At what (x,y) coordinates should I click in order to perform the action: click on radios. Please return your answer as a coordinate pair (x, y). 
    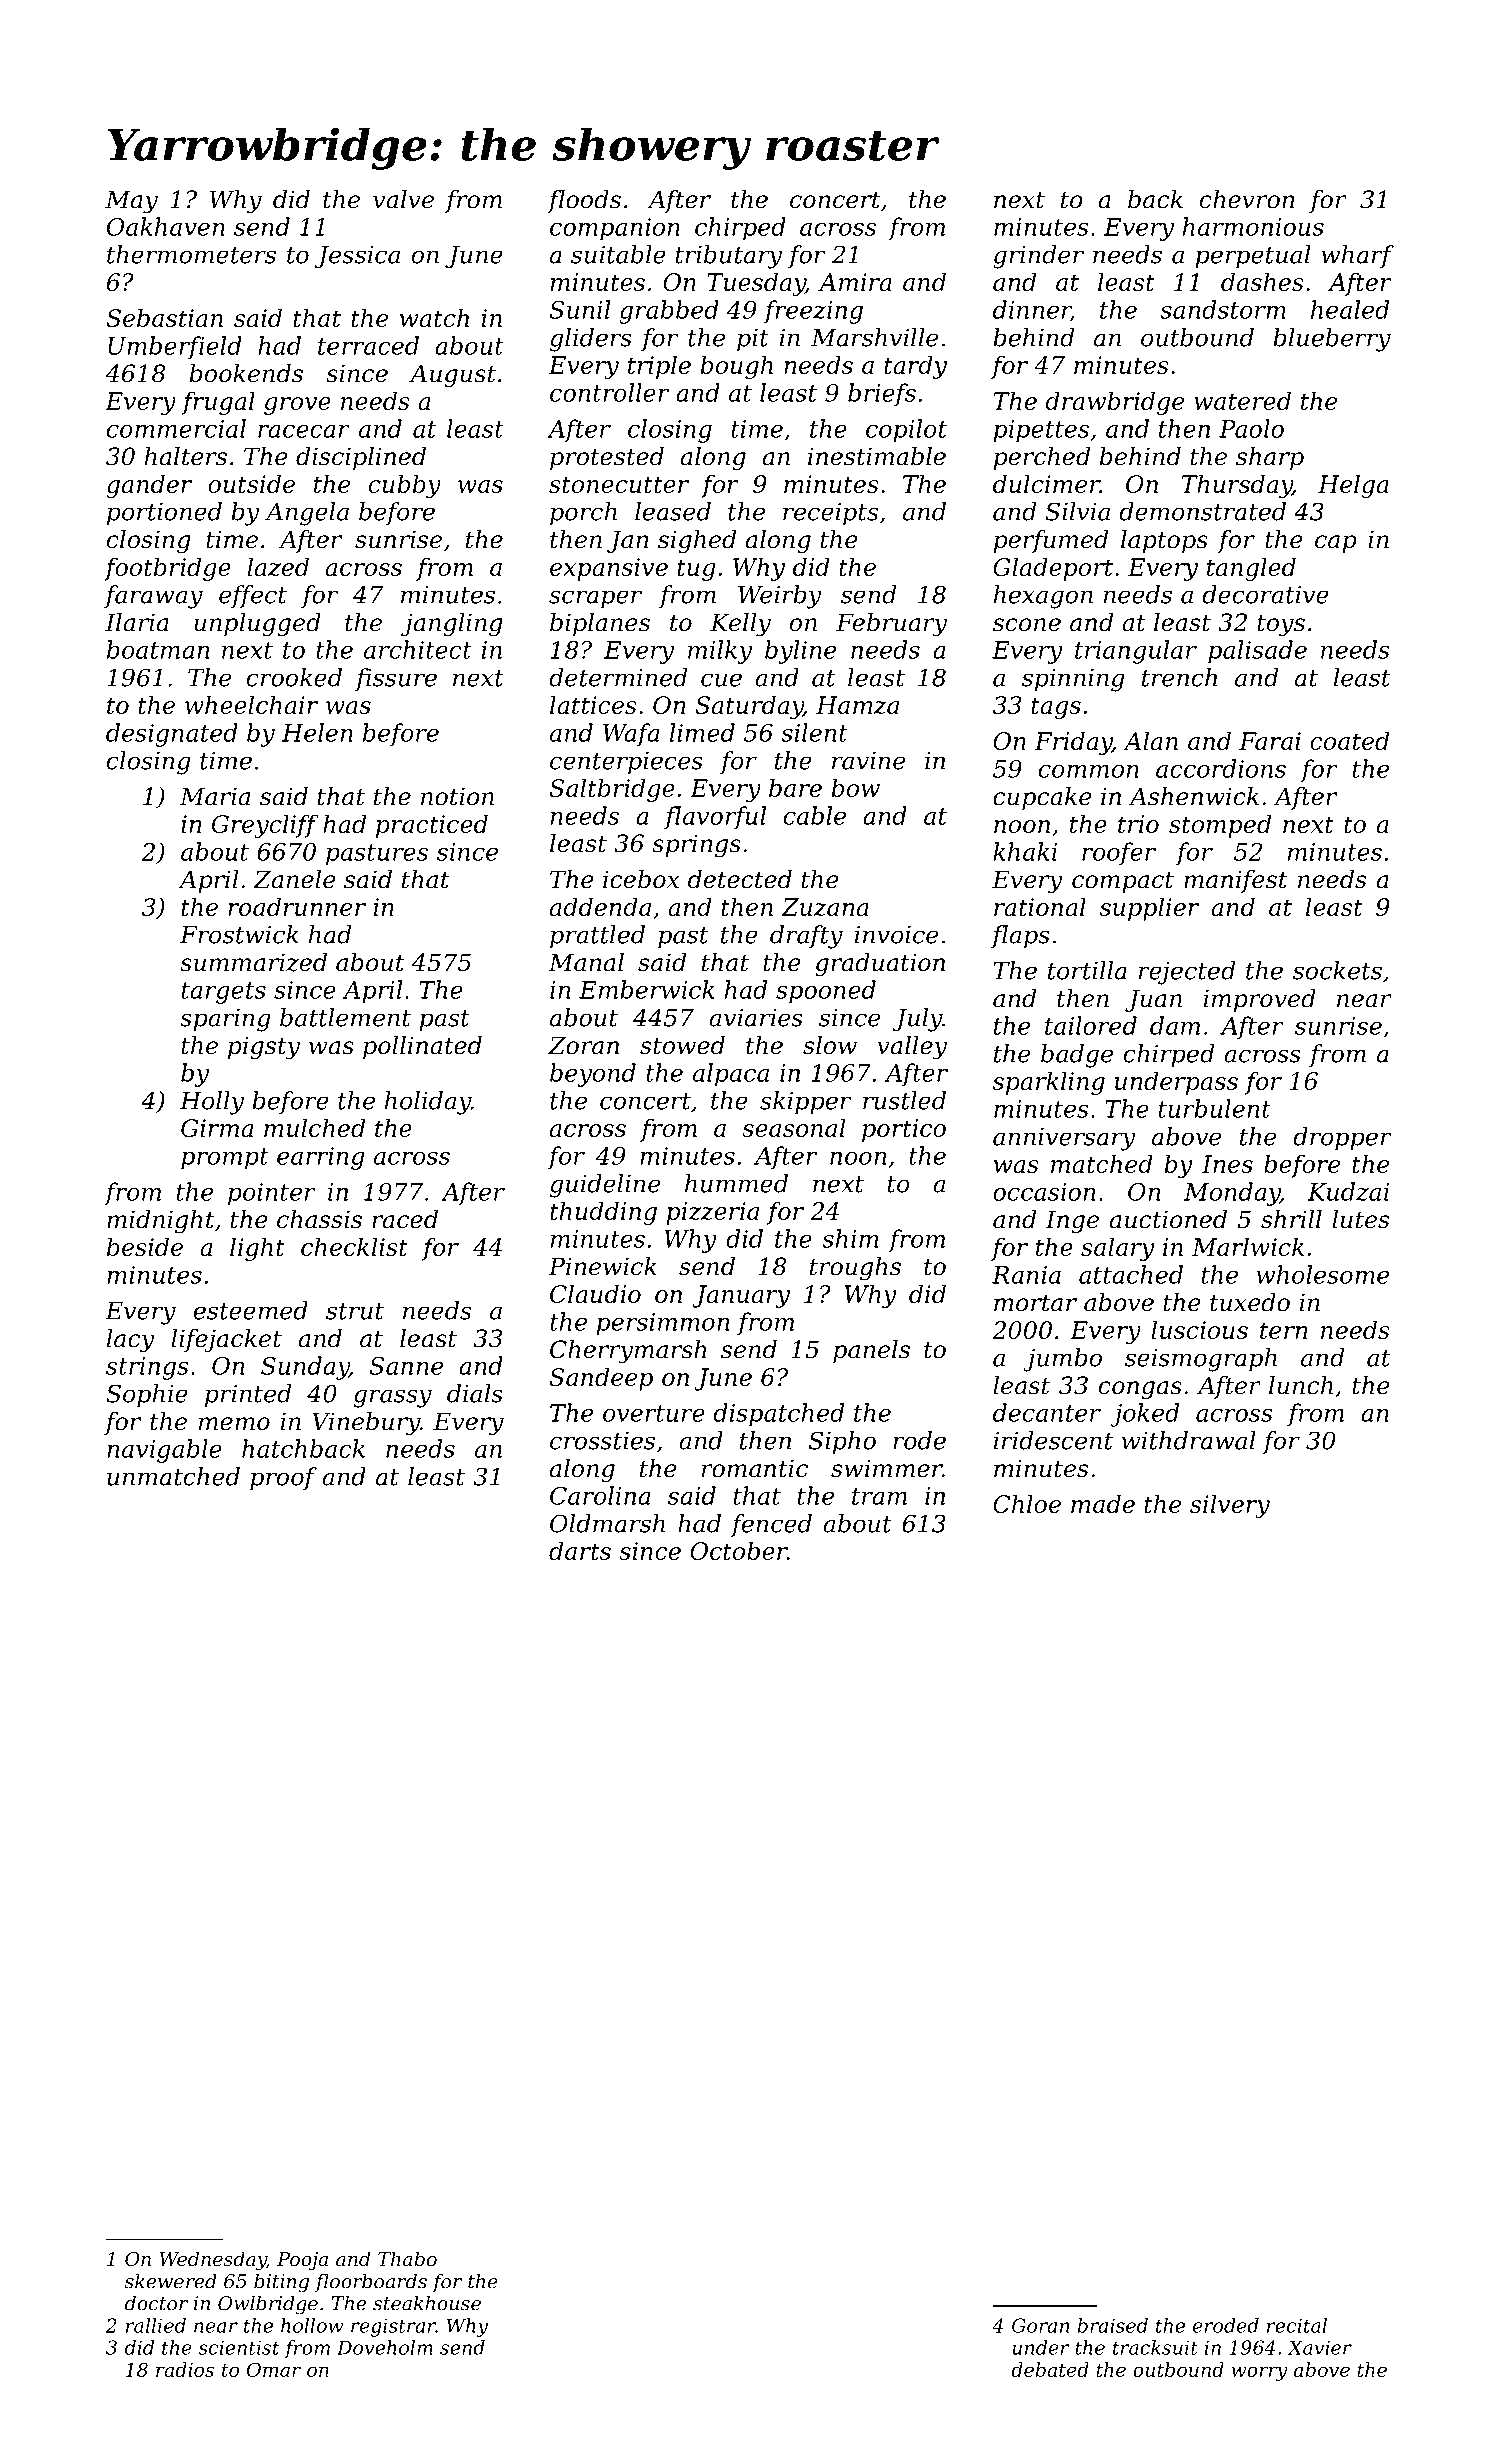
    Looking at the image, I should click on (185, 2369).
